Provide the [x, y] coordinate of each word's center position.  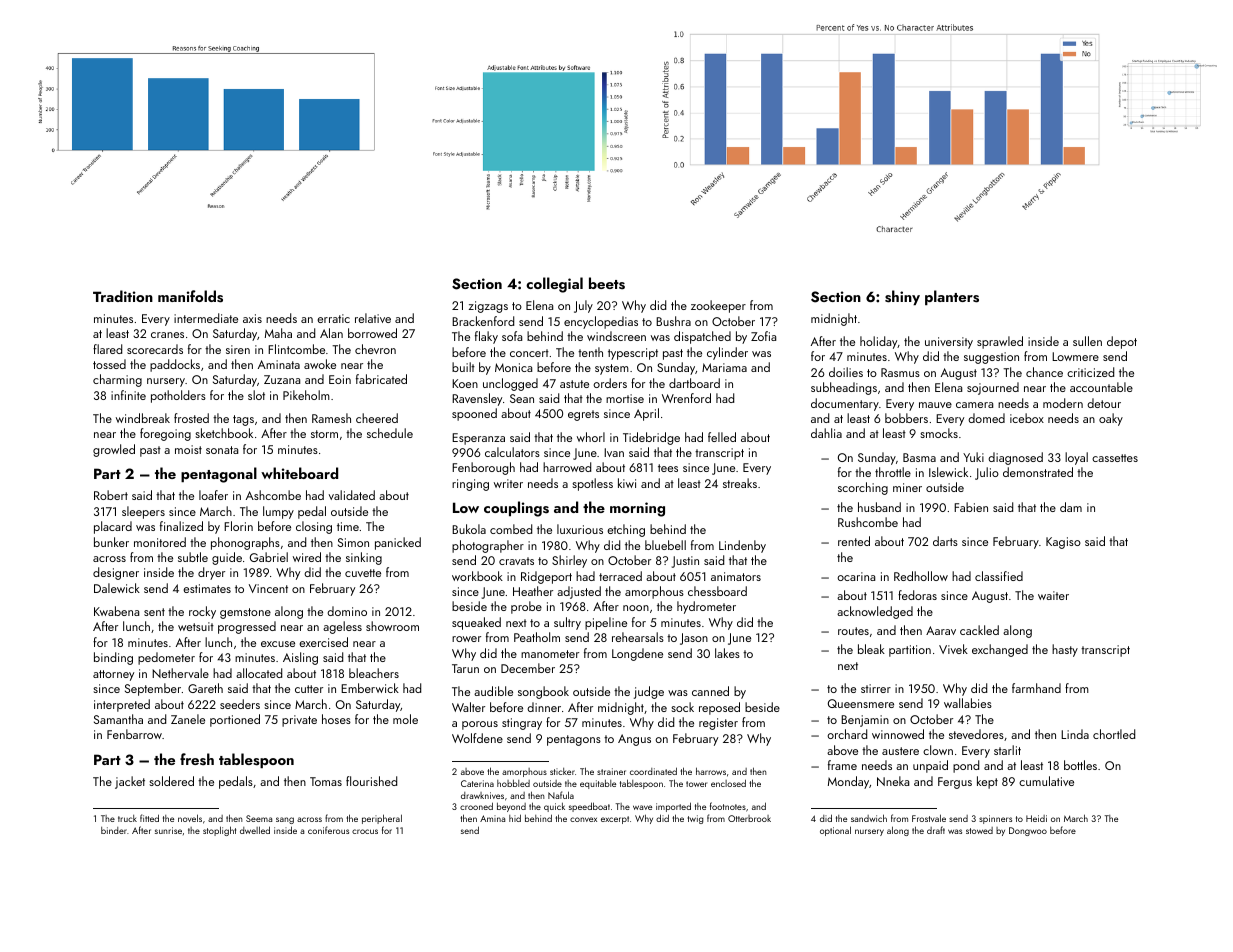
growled [114, 450]
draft [936, 830]
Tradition [123, 296]
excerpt [615, 820]
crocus [365, 831]
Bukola [469, 529]
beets [607, 283]
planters [952, 297]
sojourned [993, 388]
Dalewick [117, 588]
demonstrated [1038, 472]
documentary [845, 404]
